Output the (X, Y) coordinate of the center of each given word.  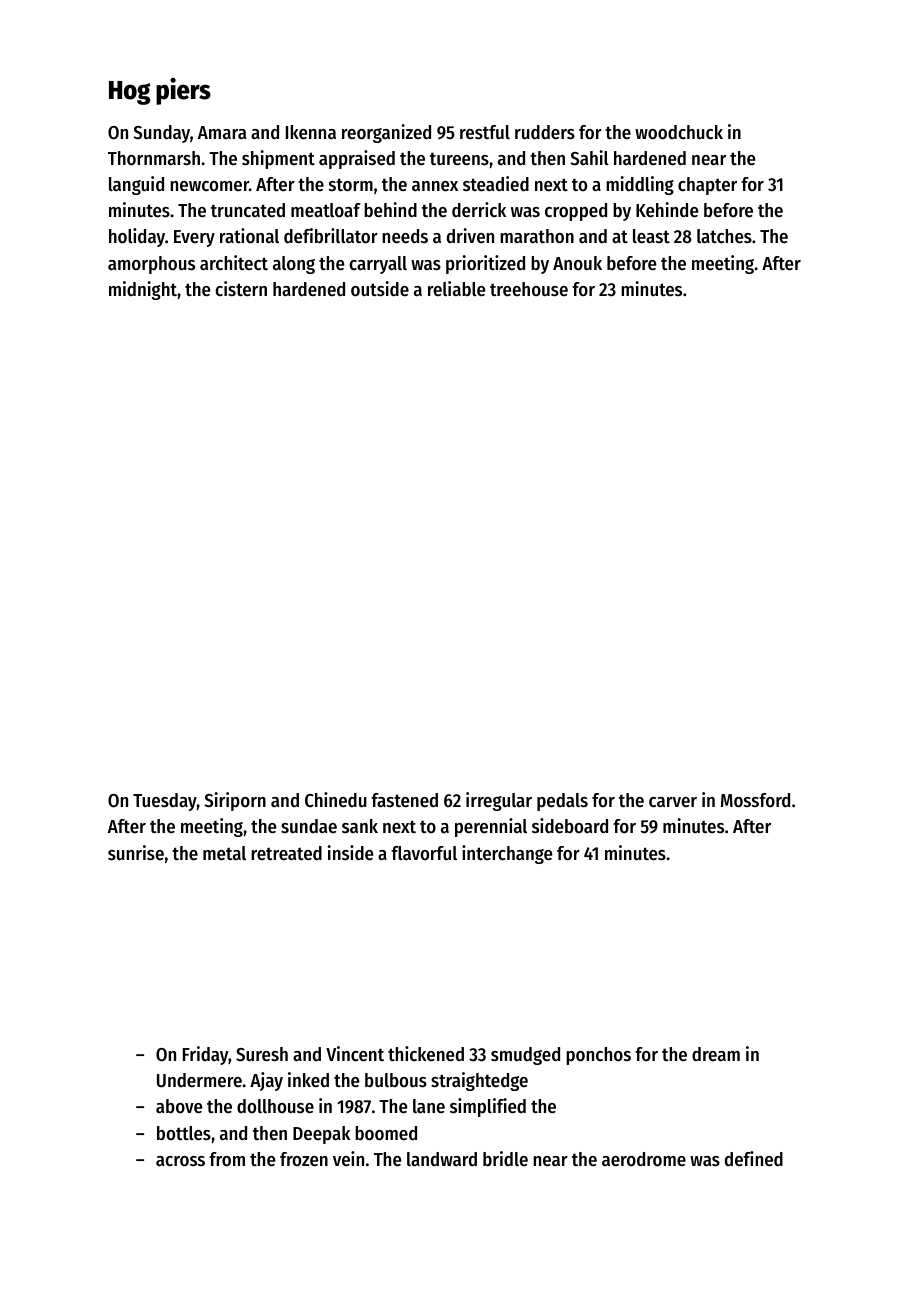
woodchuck (679, 132)
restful (485, 132)
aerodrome (644, 1159)
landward (442, 1159)
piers (183, 91)
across (180, 1161)
